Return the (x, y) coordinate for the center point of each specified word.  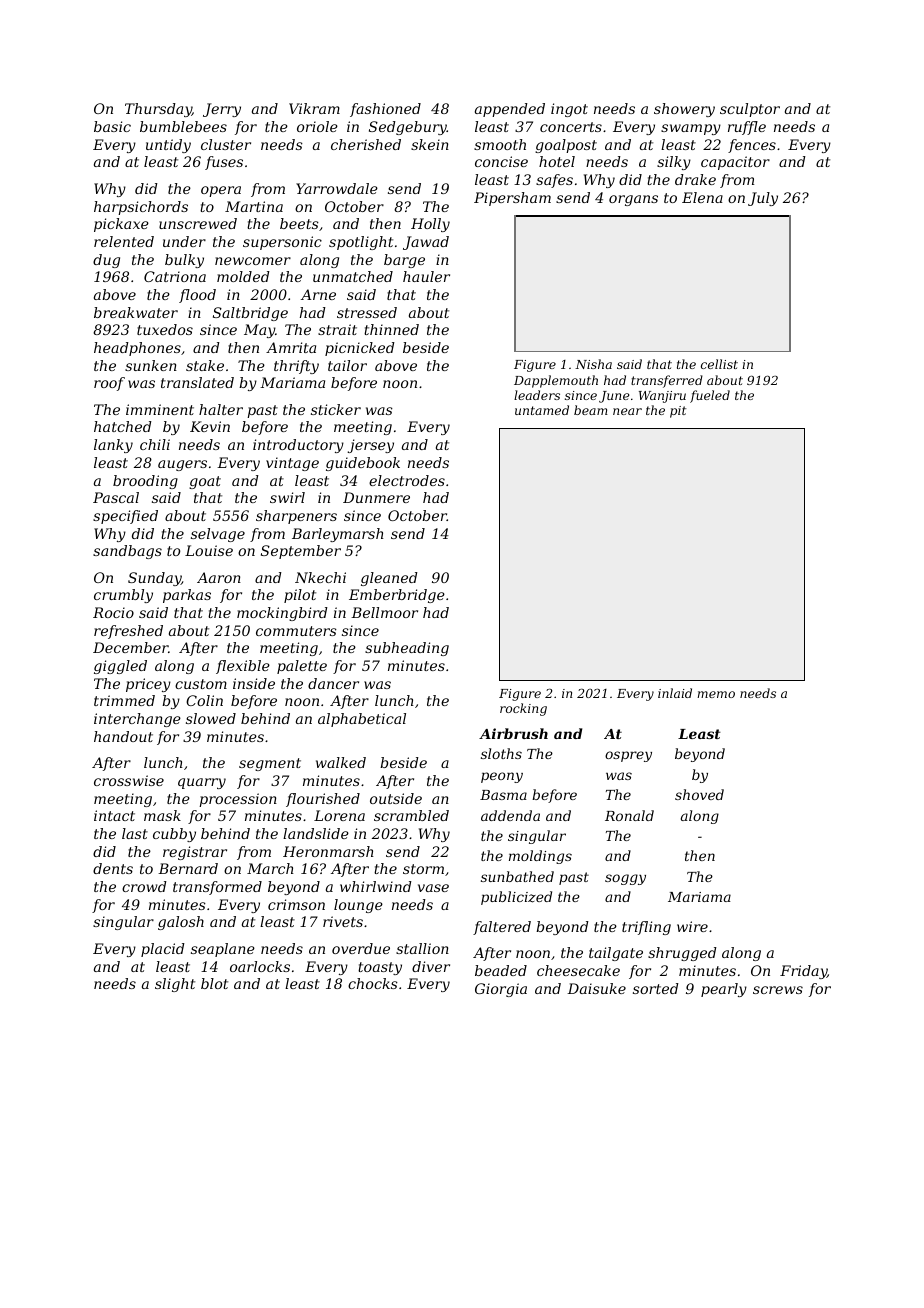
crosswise (129, 780)
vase (433, 888)
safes (554, 181)
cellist (719, 364)
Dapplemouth (556, 381)
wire (692, 926)
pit (678, 412)
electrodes (407, 480)
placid (163, 950)
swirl (287, 497)
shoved (699, 794)
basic (112, 126)
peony (502, 777)
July (763, 199)
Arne (318, 294)
